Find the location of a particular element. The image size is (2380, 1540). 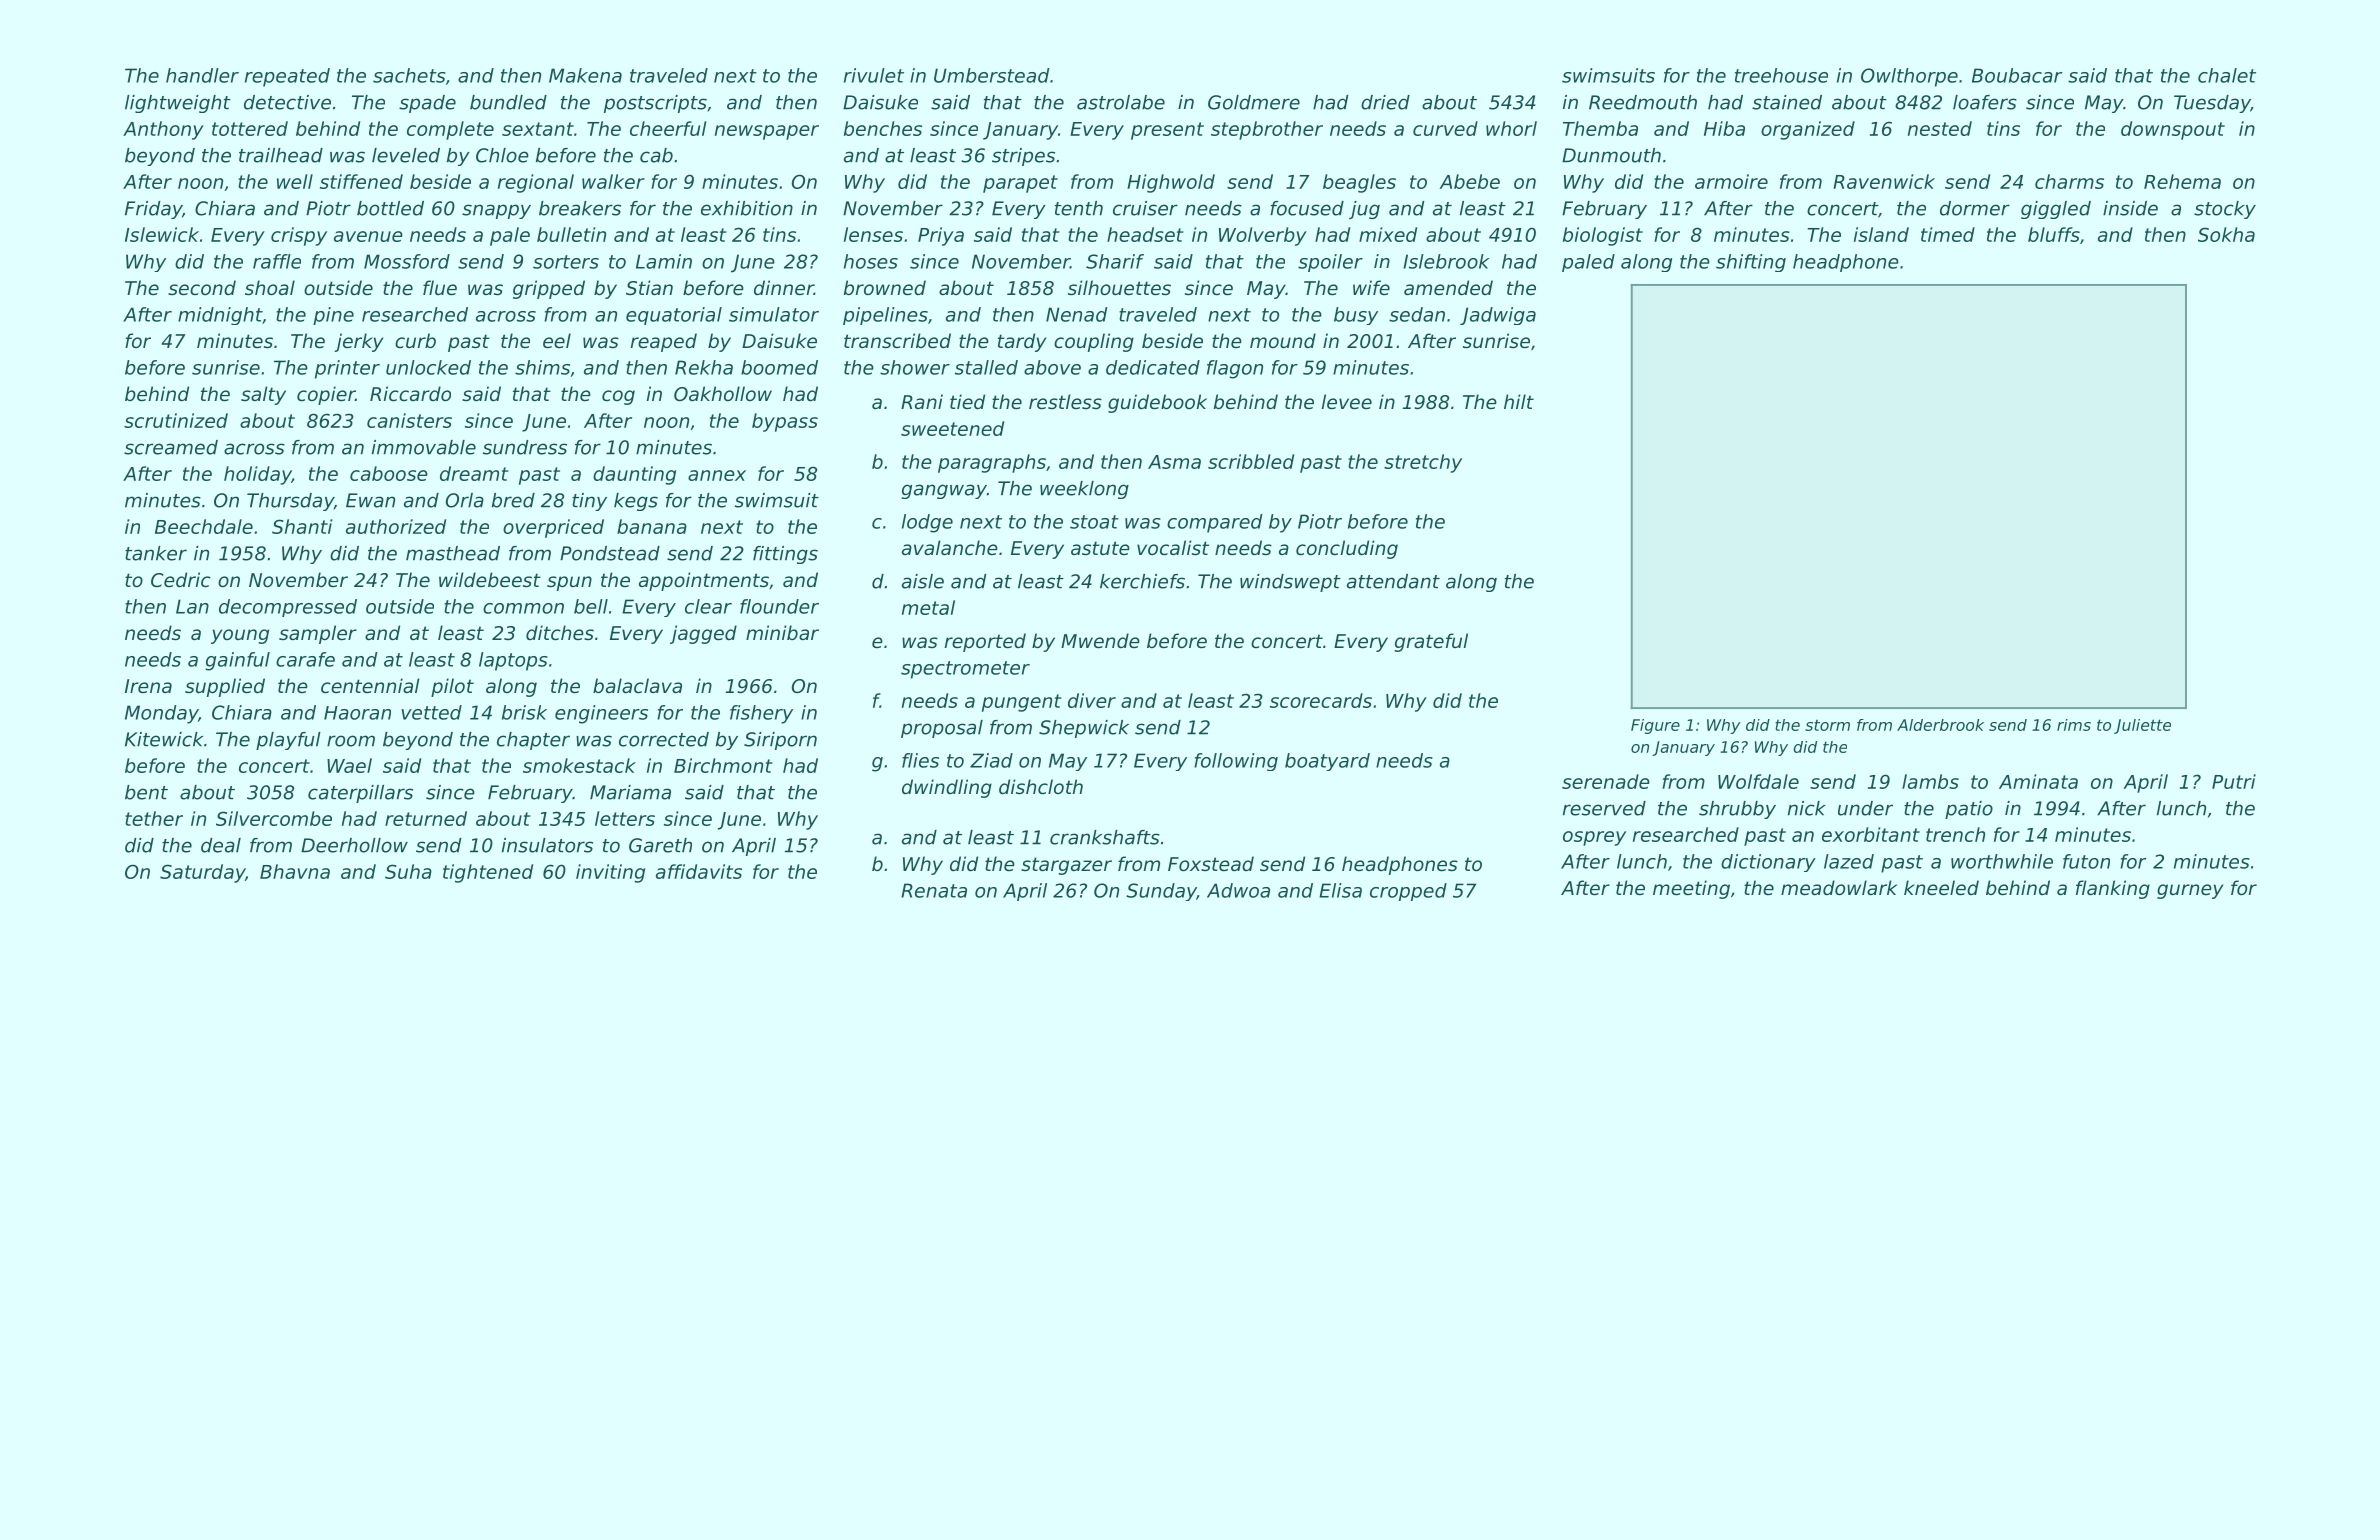

Riccardo is located at coordinates (410, 393).
